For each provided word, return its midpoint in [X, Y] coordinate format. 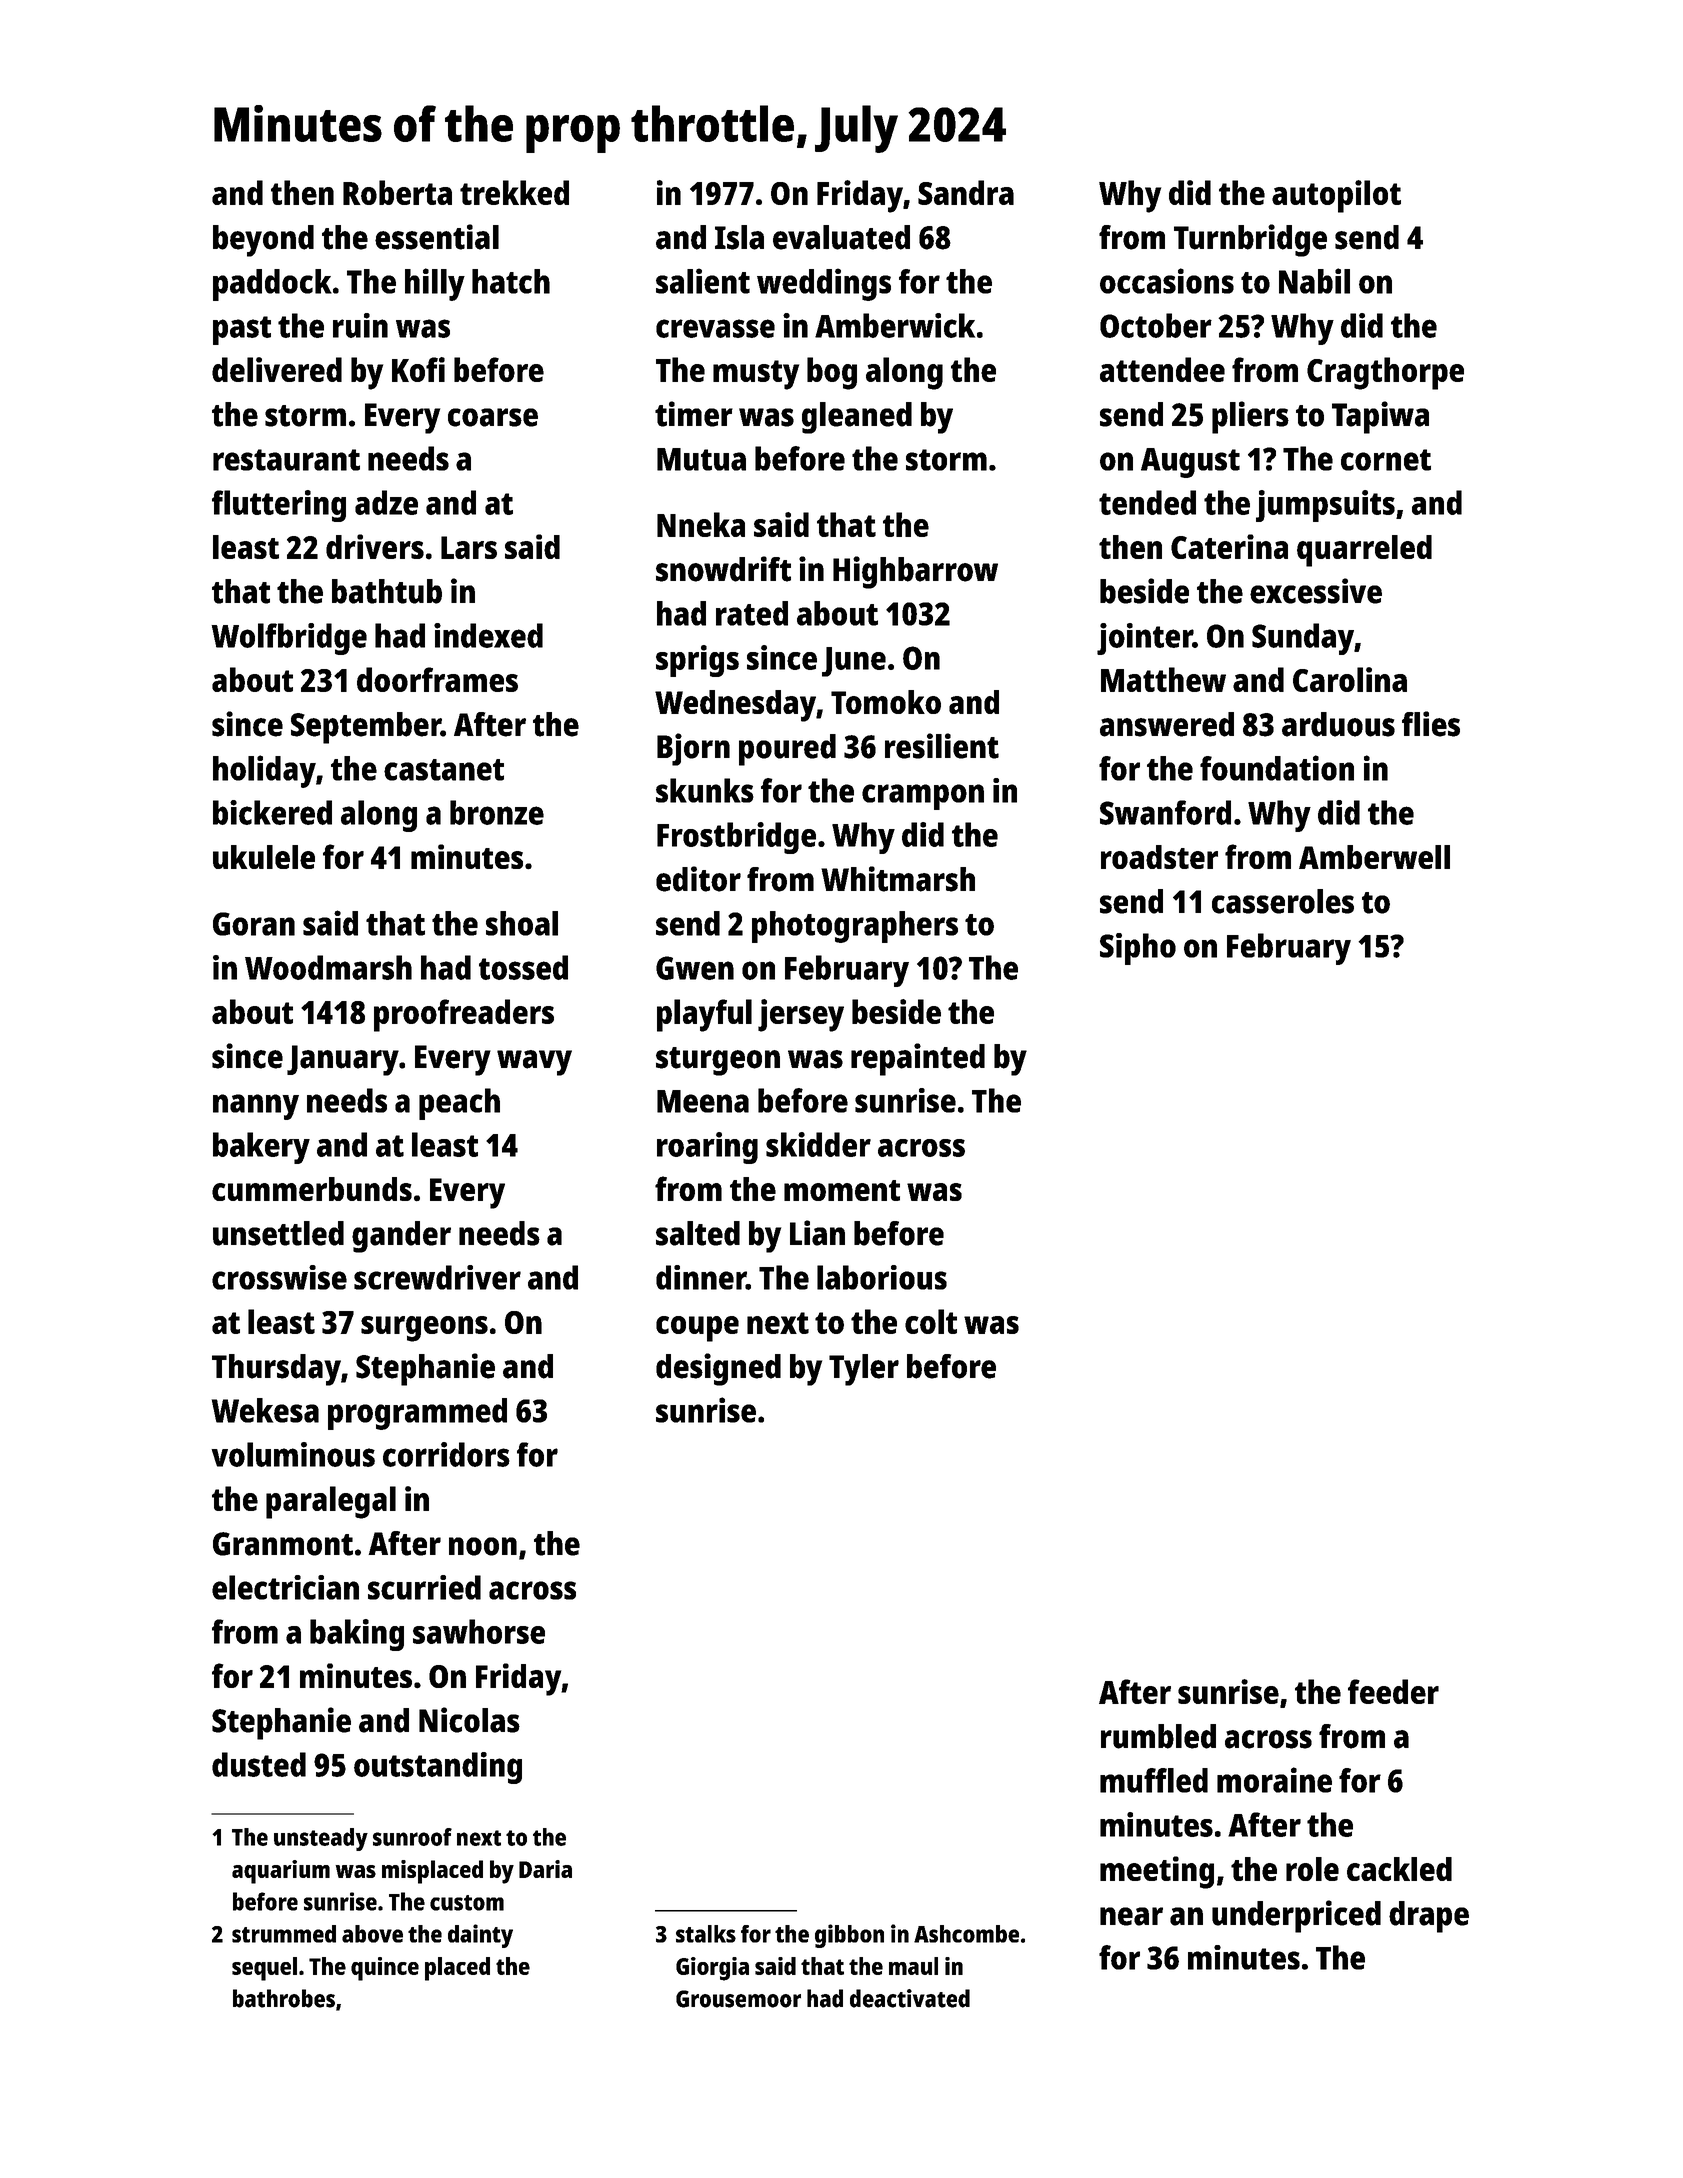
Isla [739, 237]
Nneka [701, 524]
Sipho [1138, 949]
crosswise [279, 1277]
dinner [701, 1277]
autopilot [1336, 196]
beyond [263, 241]
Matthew [1163, 679]
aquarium [281, 1872]
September [366, 728]
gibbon [849, 1936]
